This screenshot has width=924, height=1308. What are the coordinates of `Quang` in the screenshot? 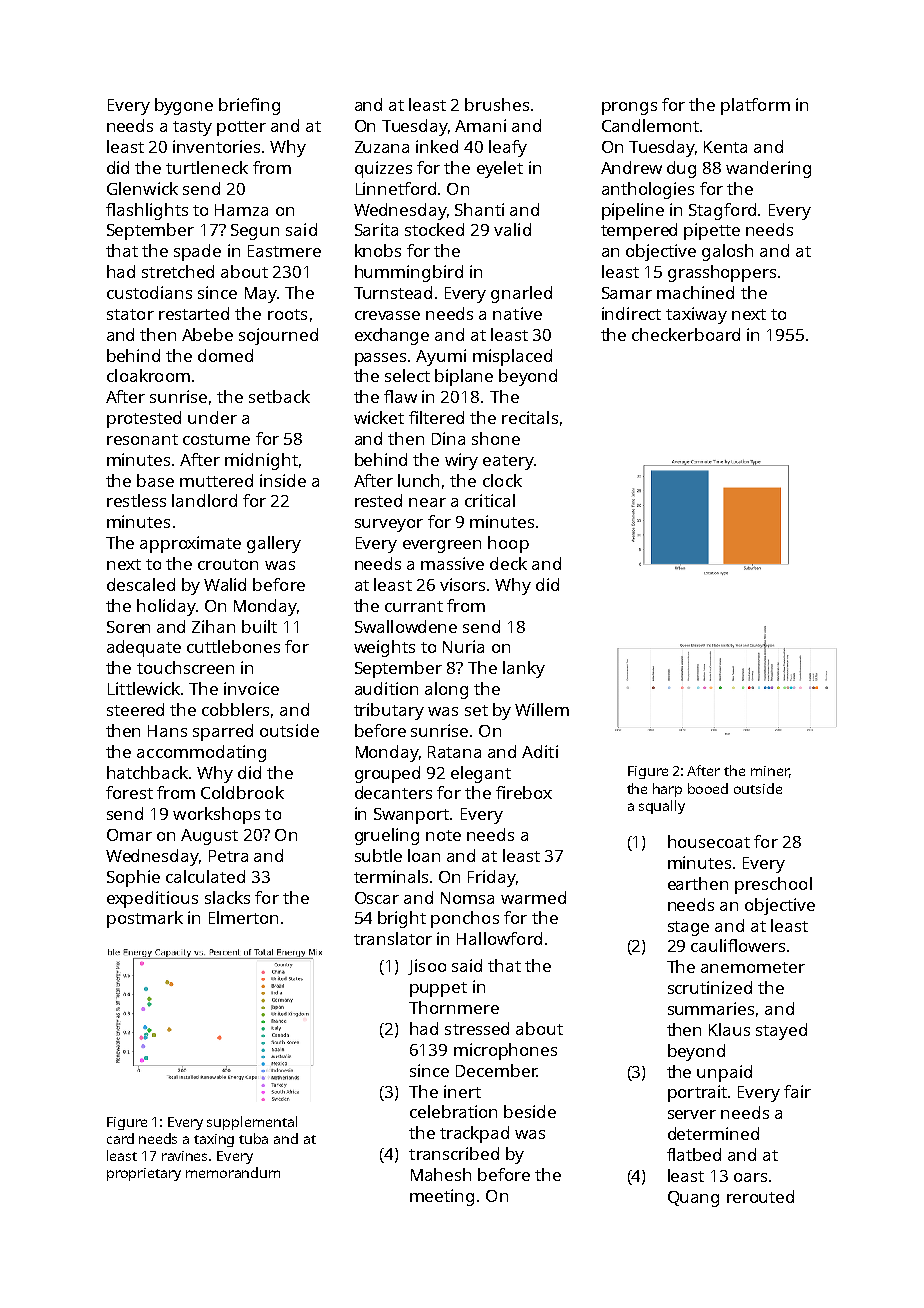 It's located at (693, 1199).
